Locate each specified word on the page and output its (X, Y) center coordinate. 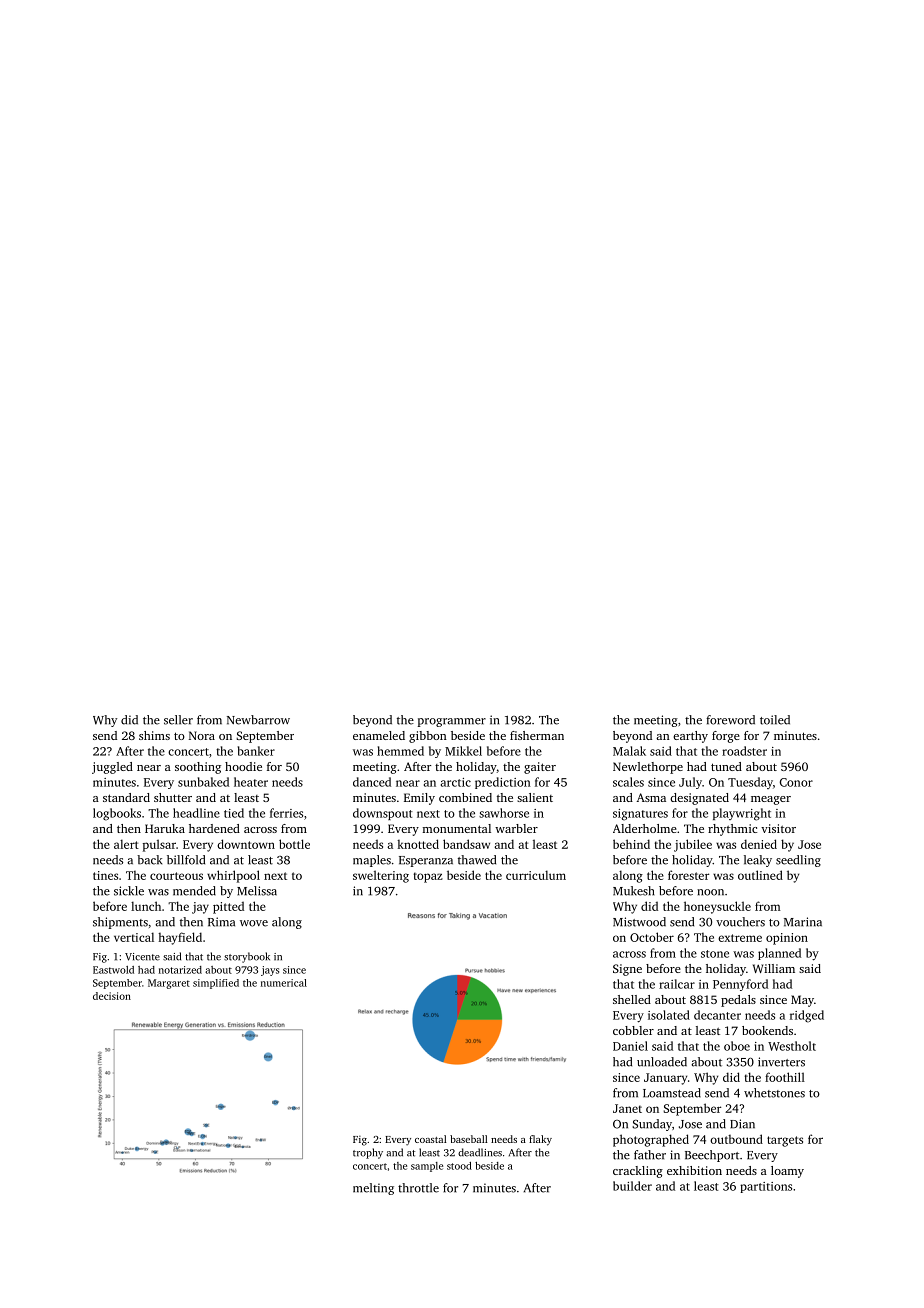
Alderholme (645, 828)
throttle (418, 1188)
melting (373, 1189)
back (149, 860)
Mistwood (639, 922)
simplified (216, 984)
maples (372, 861)
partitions (766, 1187)
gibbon (428, 737)
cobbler (633, 1030)
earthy (690, 737)
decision (112, 996)
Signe (627, 970)
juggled (112, 768)
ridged (807, 1016)
